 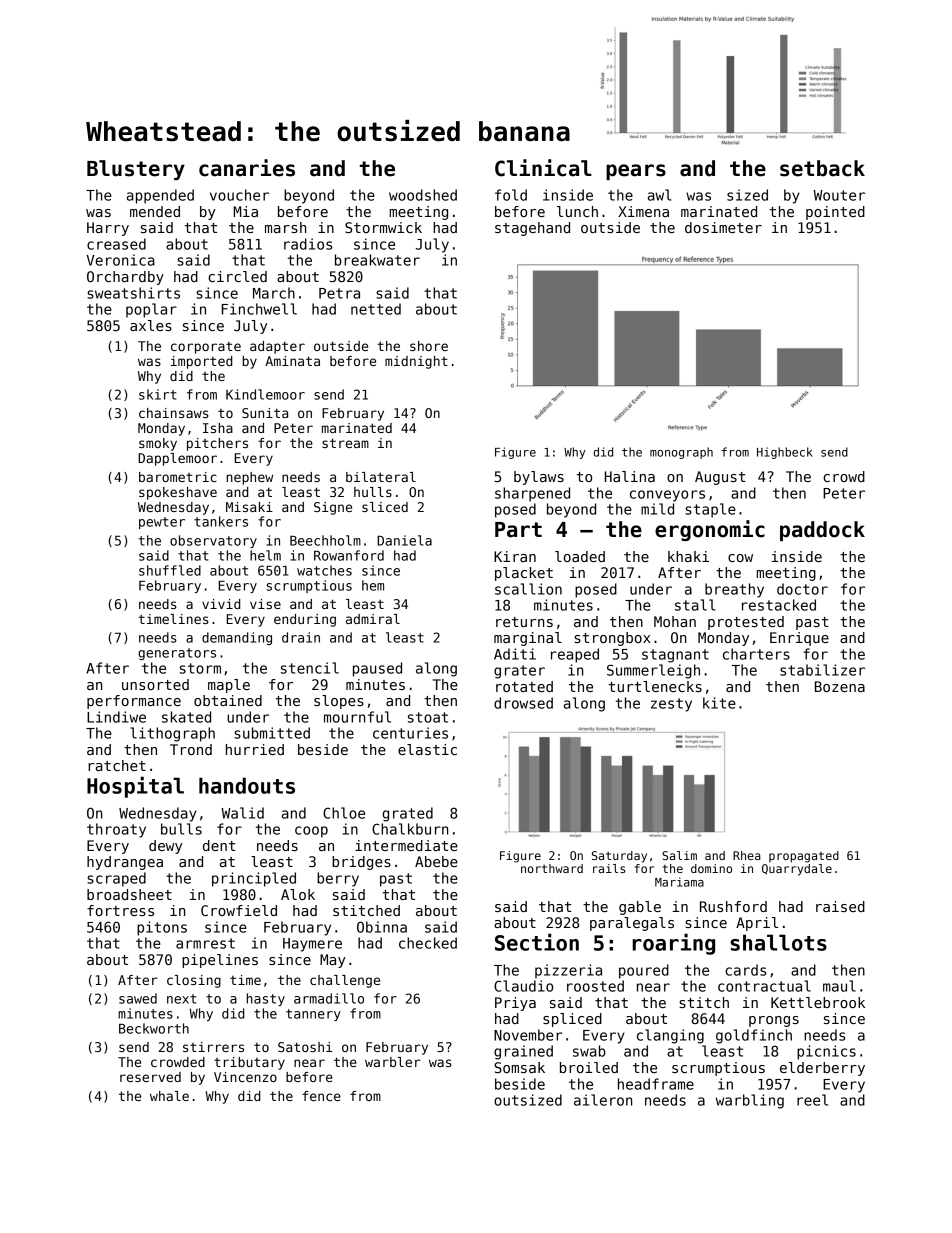 I want to click on aileron, so click(x=603, y=1100).
